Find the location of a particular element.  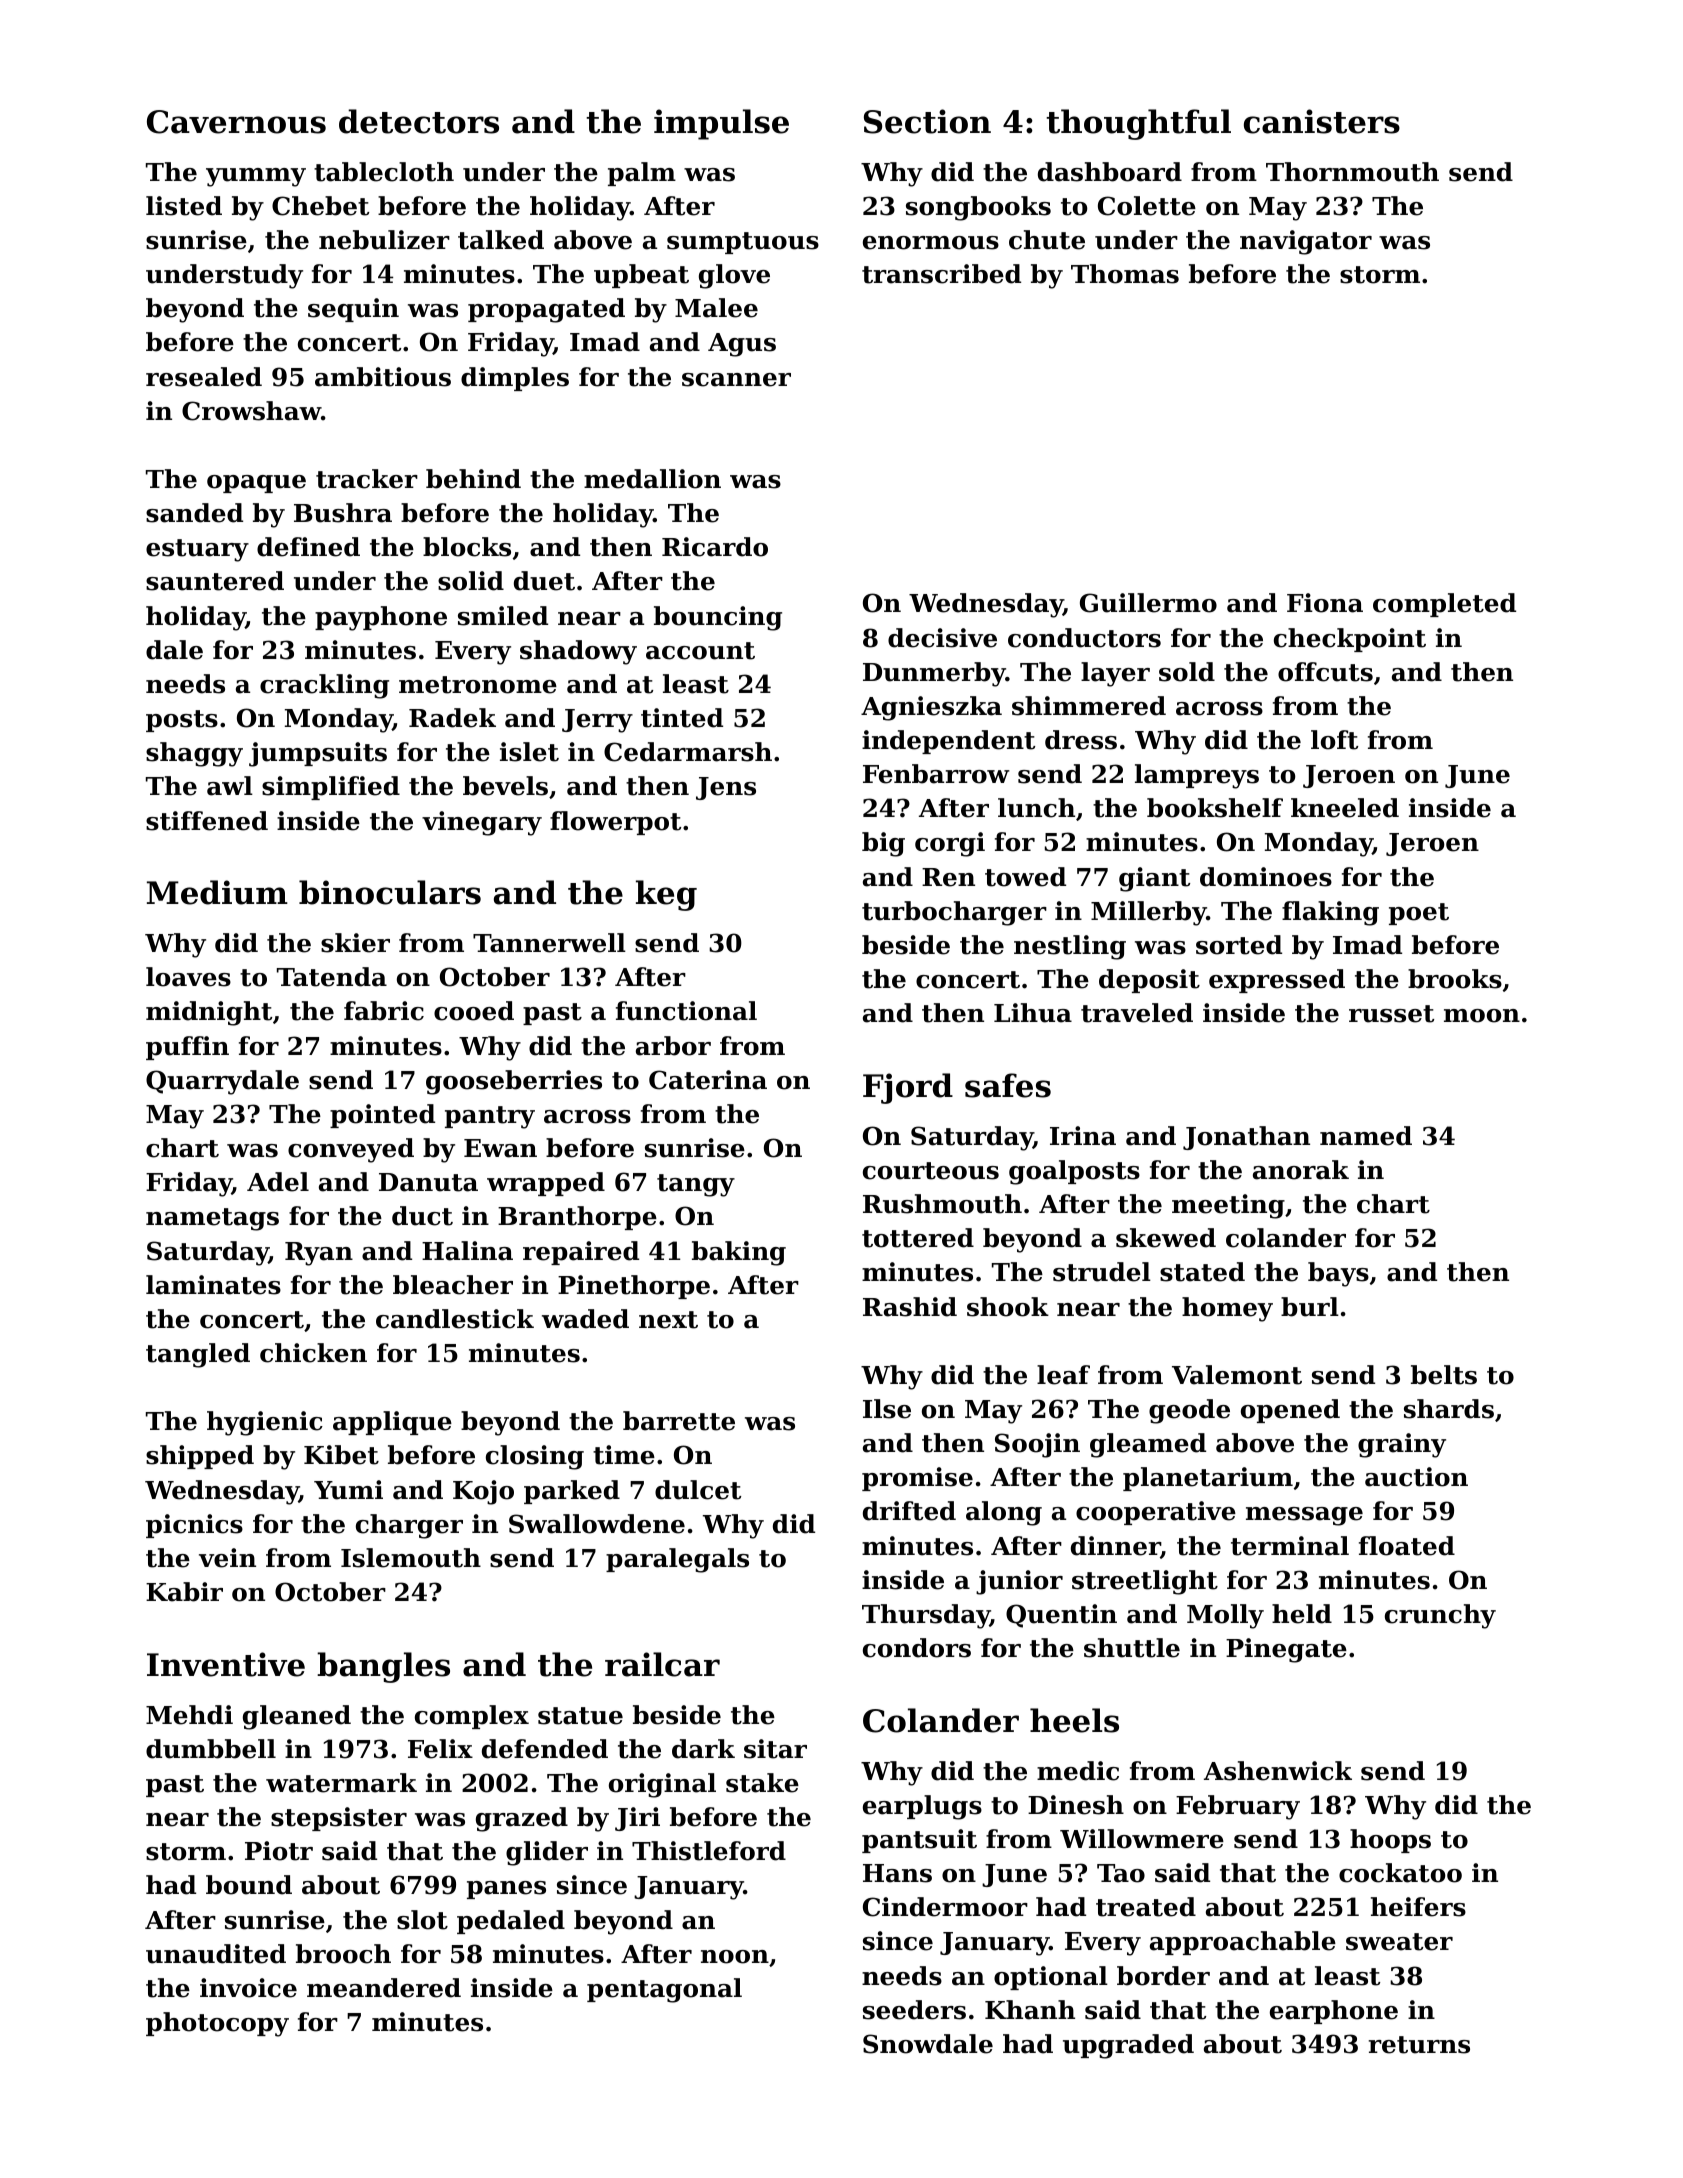

canisters is located at coordinates (1322, 121).
